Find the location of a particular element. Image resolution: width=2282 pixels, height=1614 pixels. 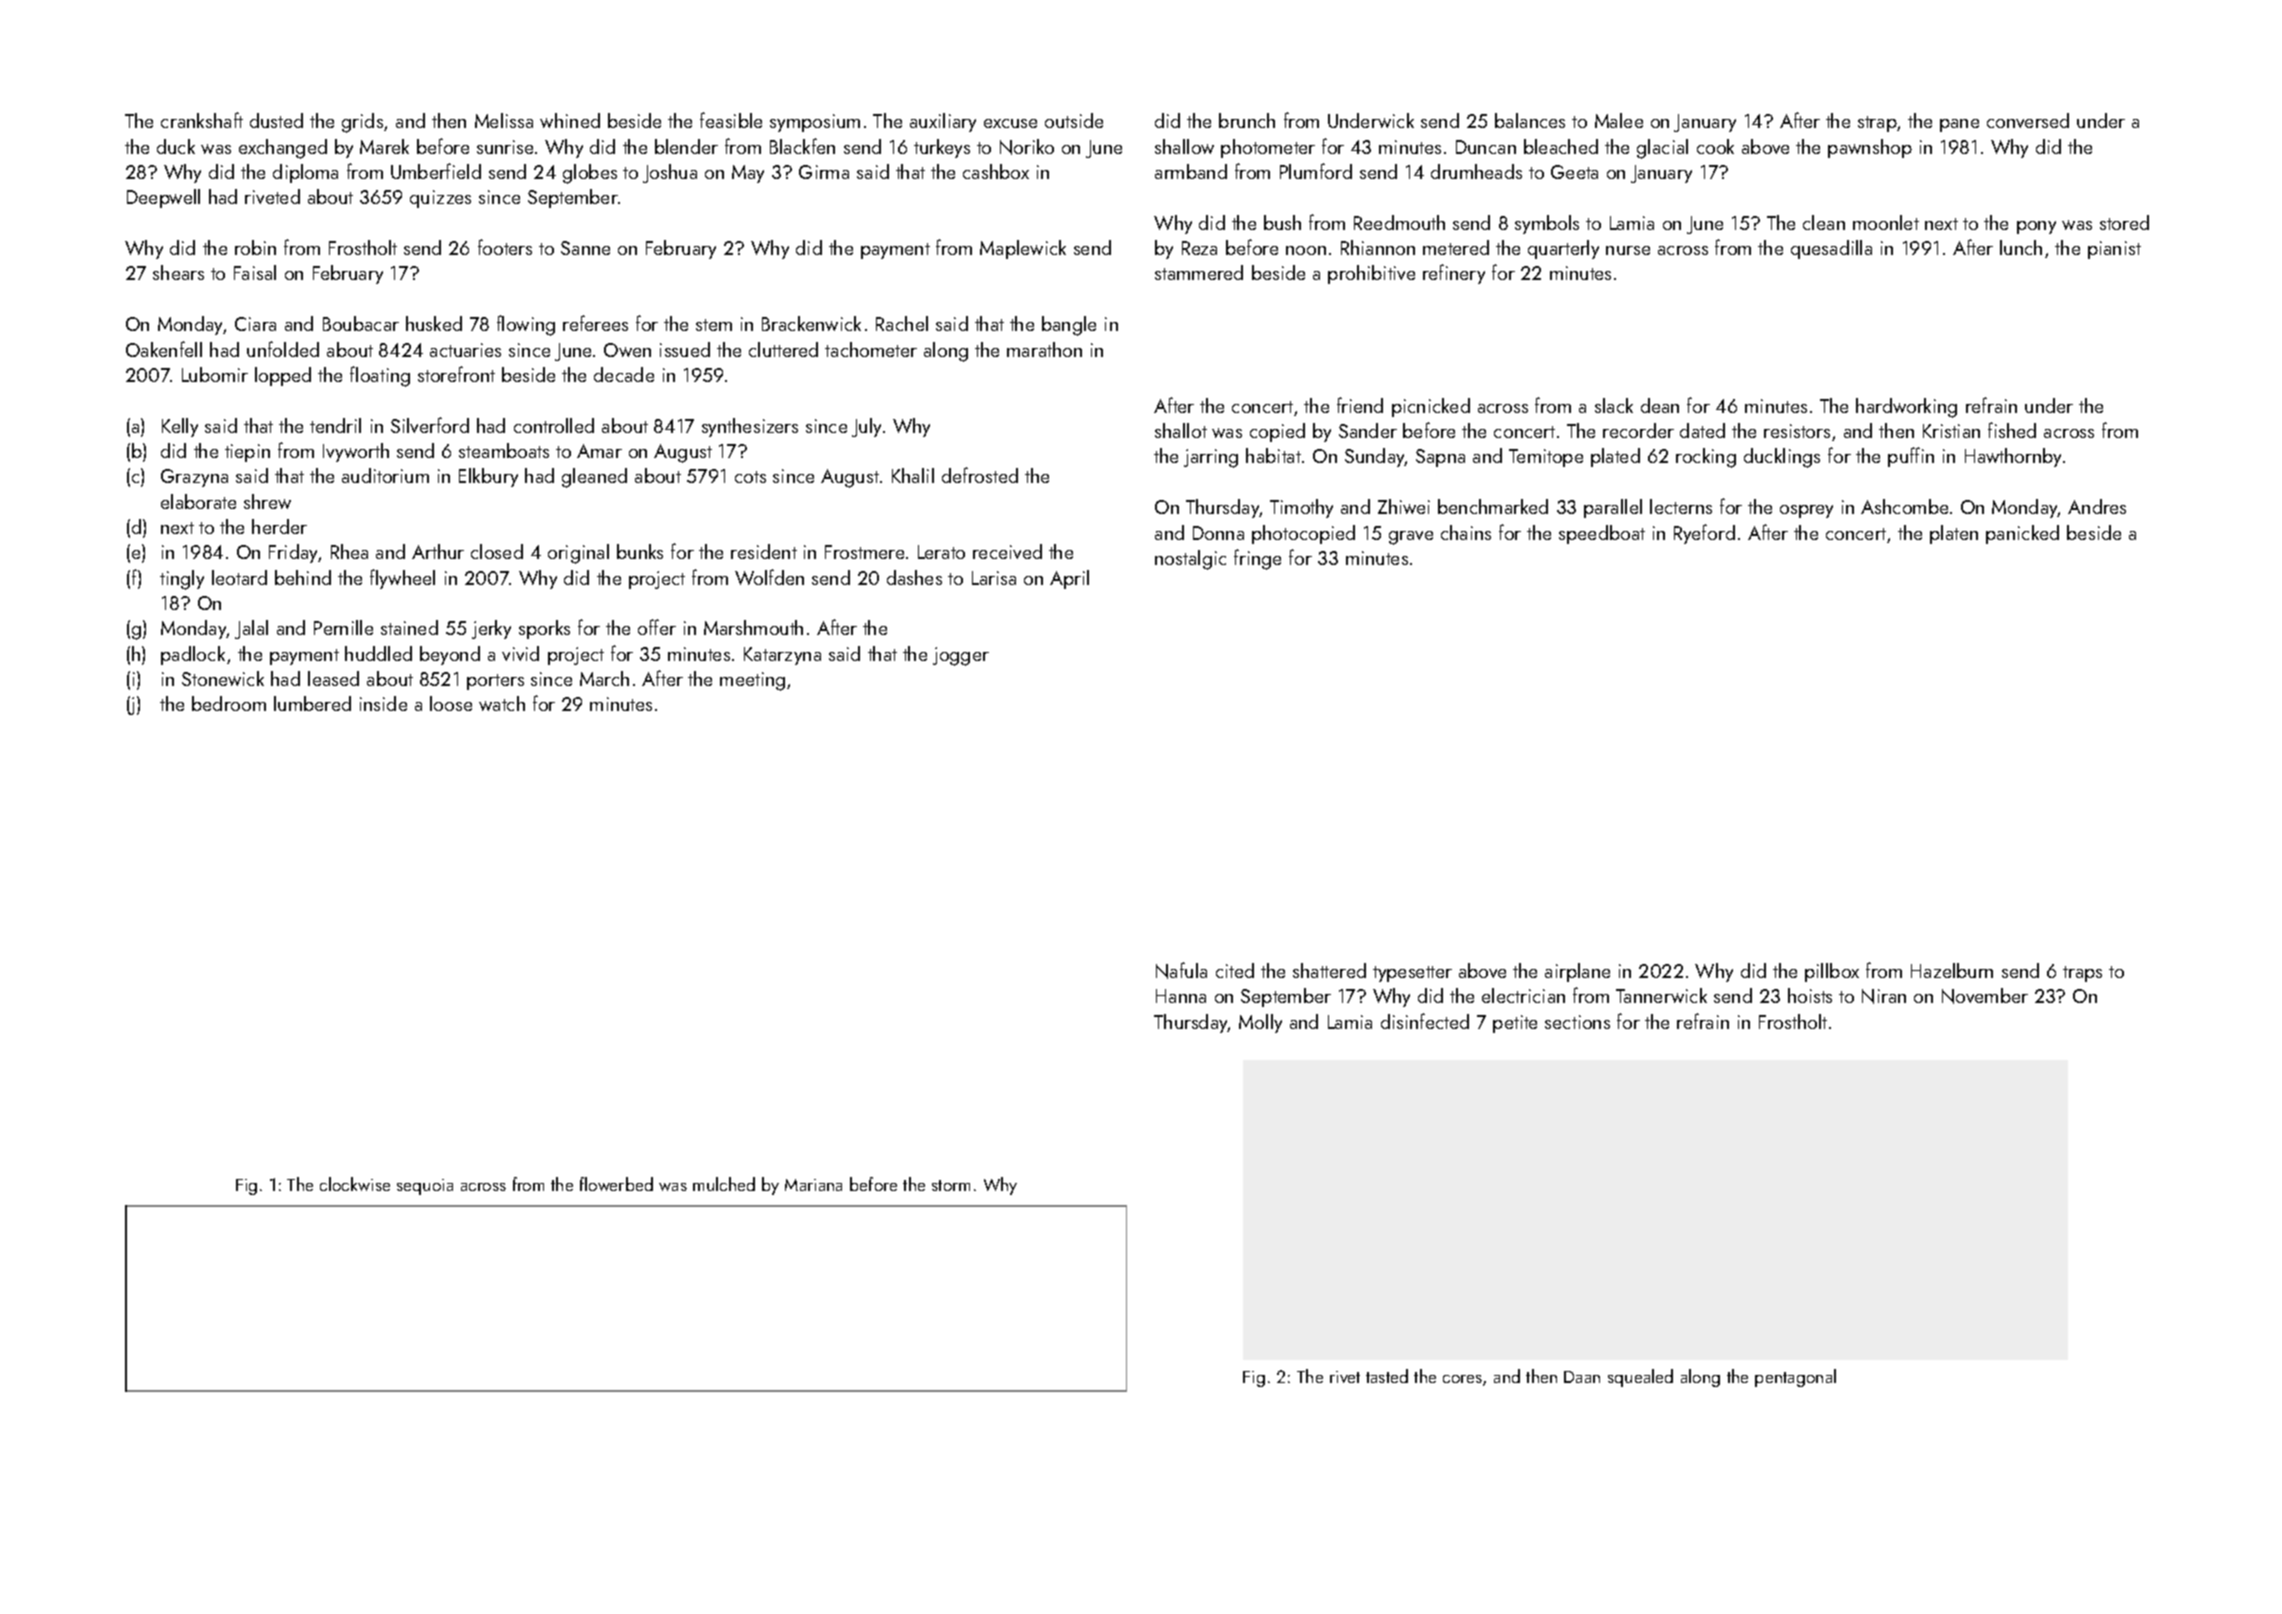

clockwise is located at coordinates (355, 1184).
